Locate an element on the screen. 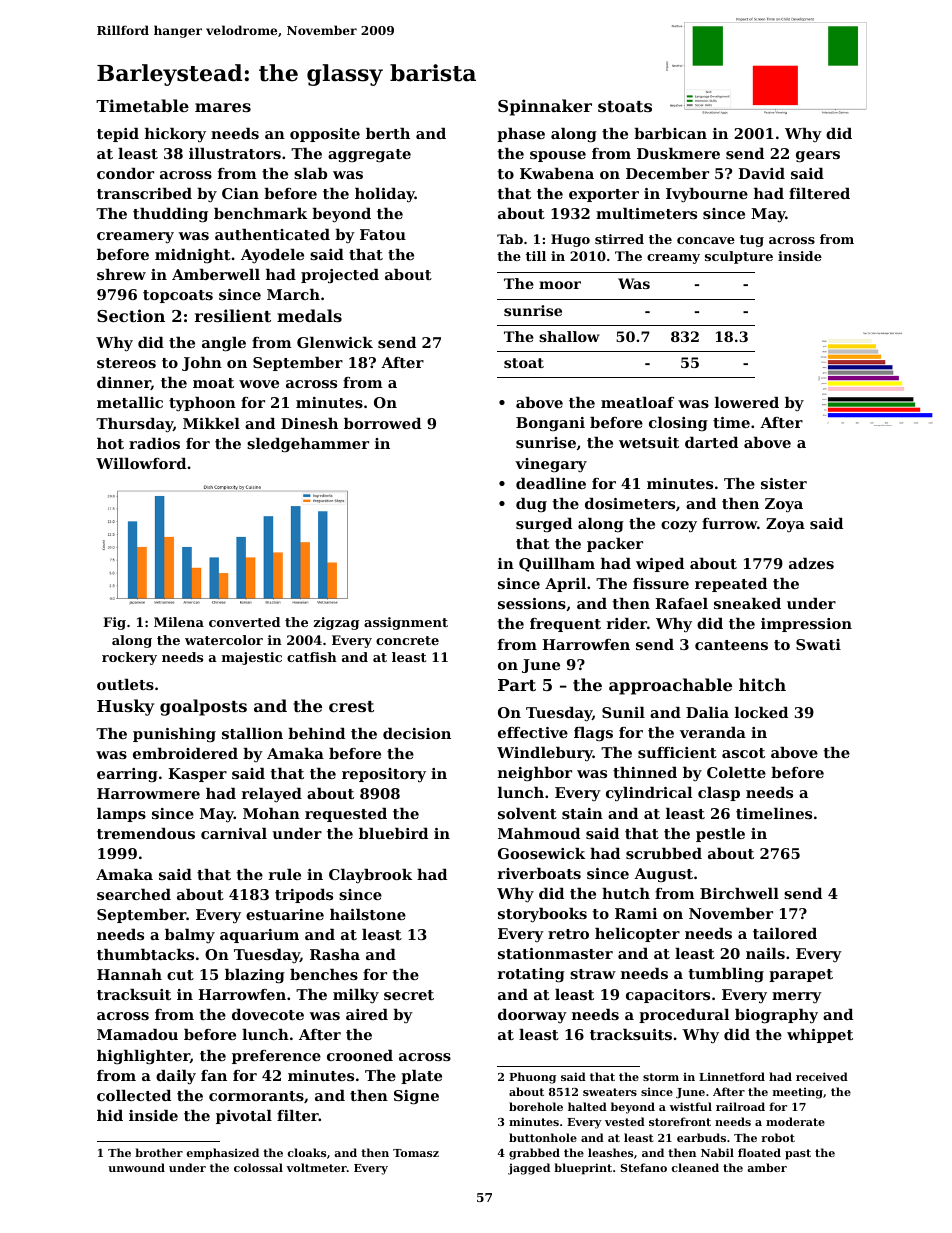 This screenshot has height=1233, width=952. opposite is located at coordinates (325, 135).
